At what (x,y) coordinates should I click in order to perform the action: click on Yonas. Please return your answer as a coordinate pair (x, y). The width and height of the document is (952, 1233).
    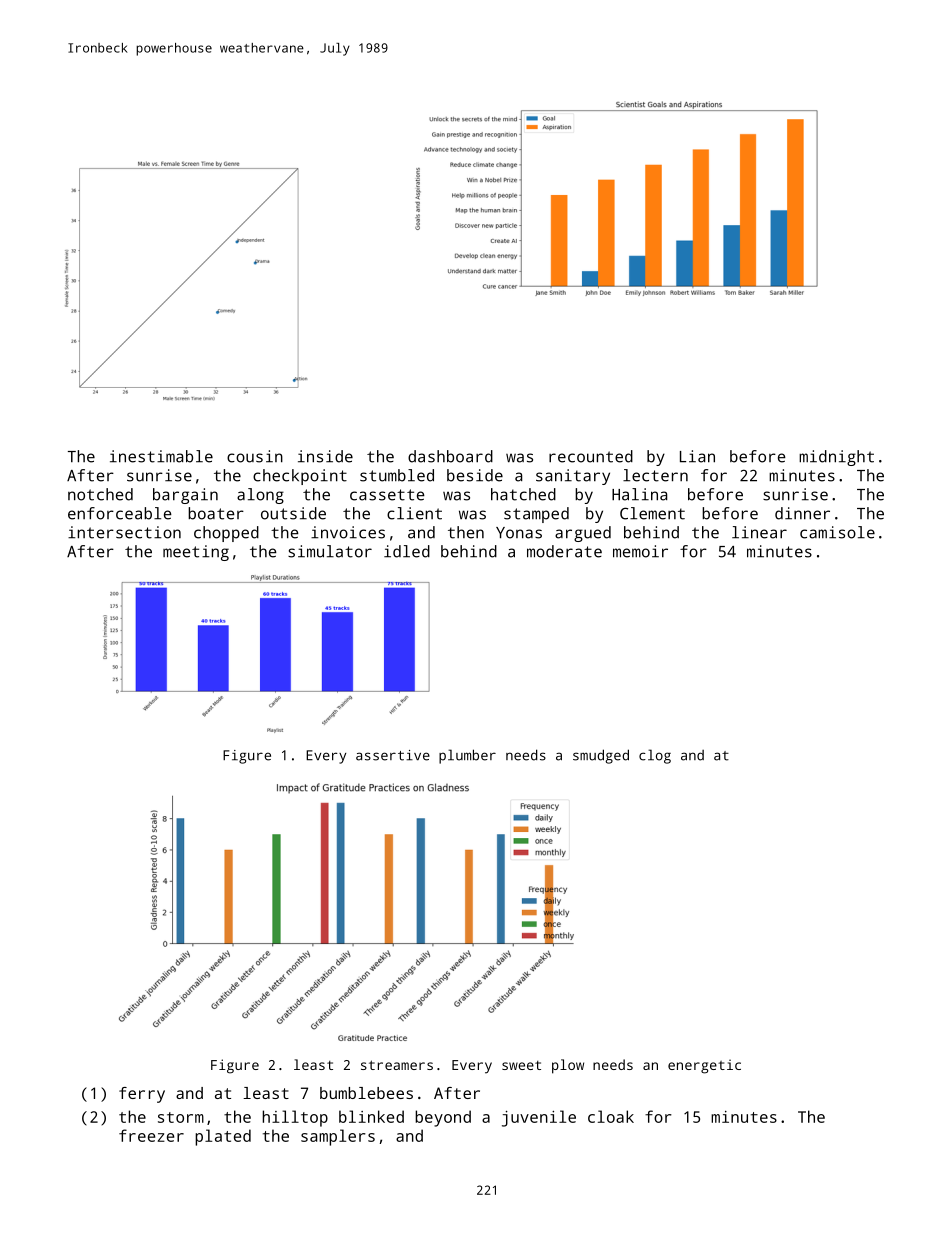
    Looking at the image, I should click on (519, 533).
